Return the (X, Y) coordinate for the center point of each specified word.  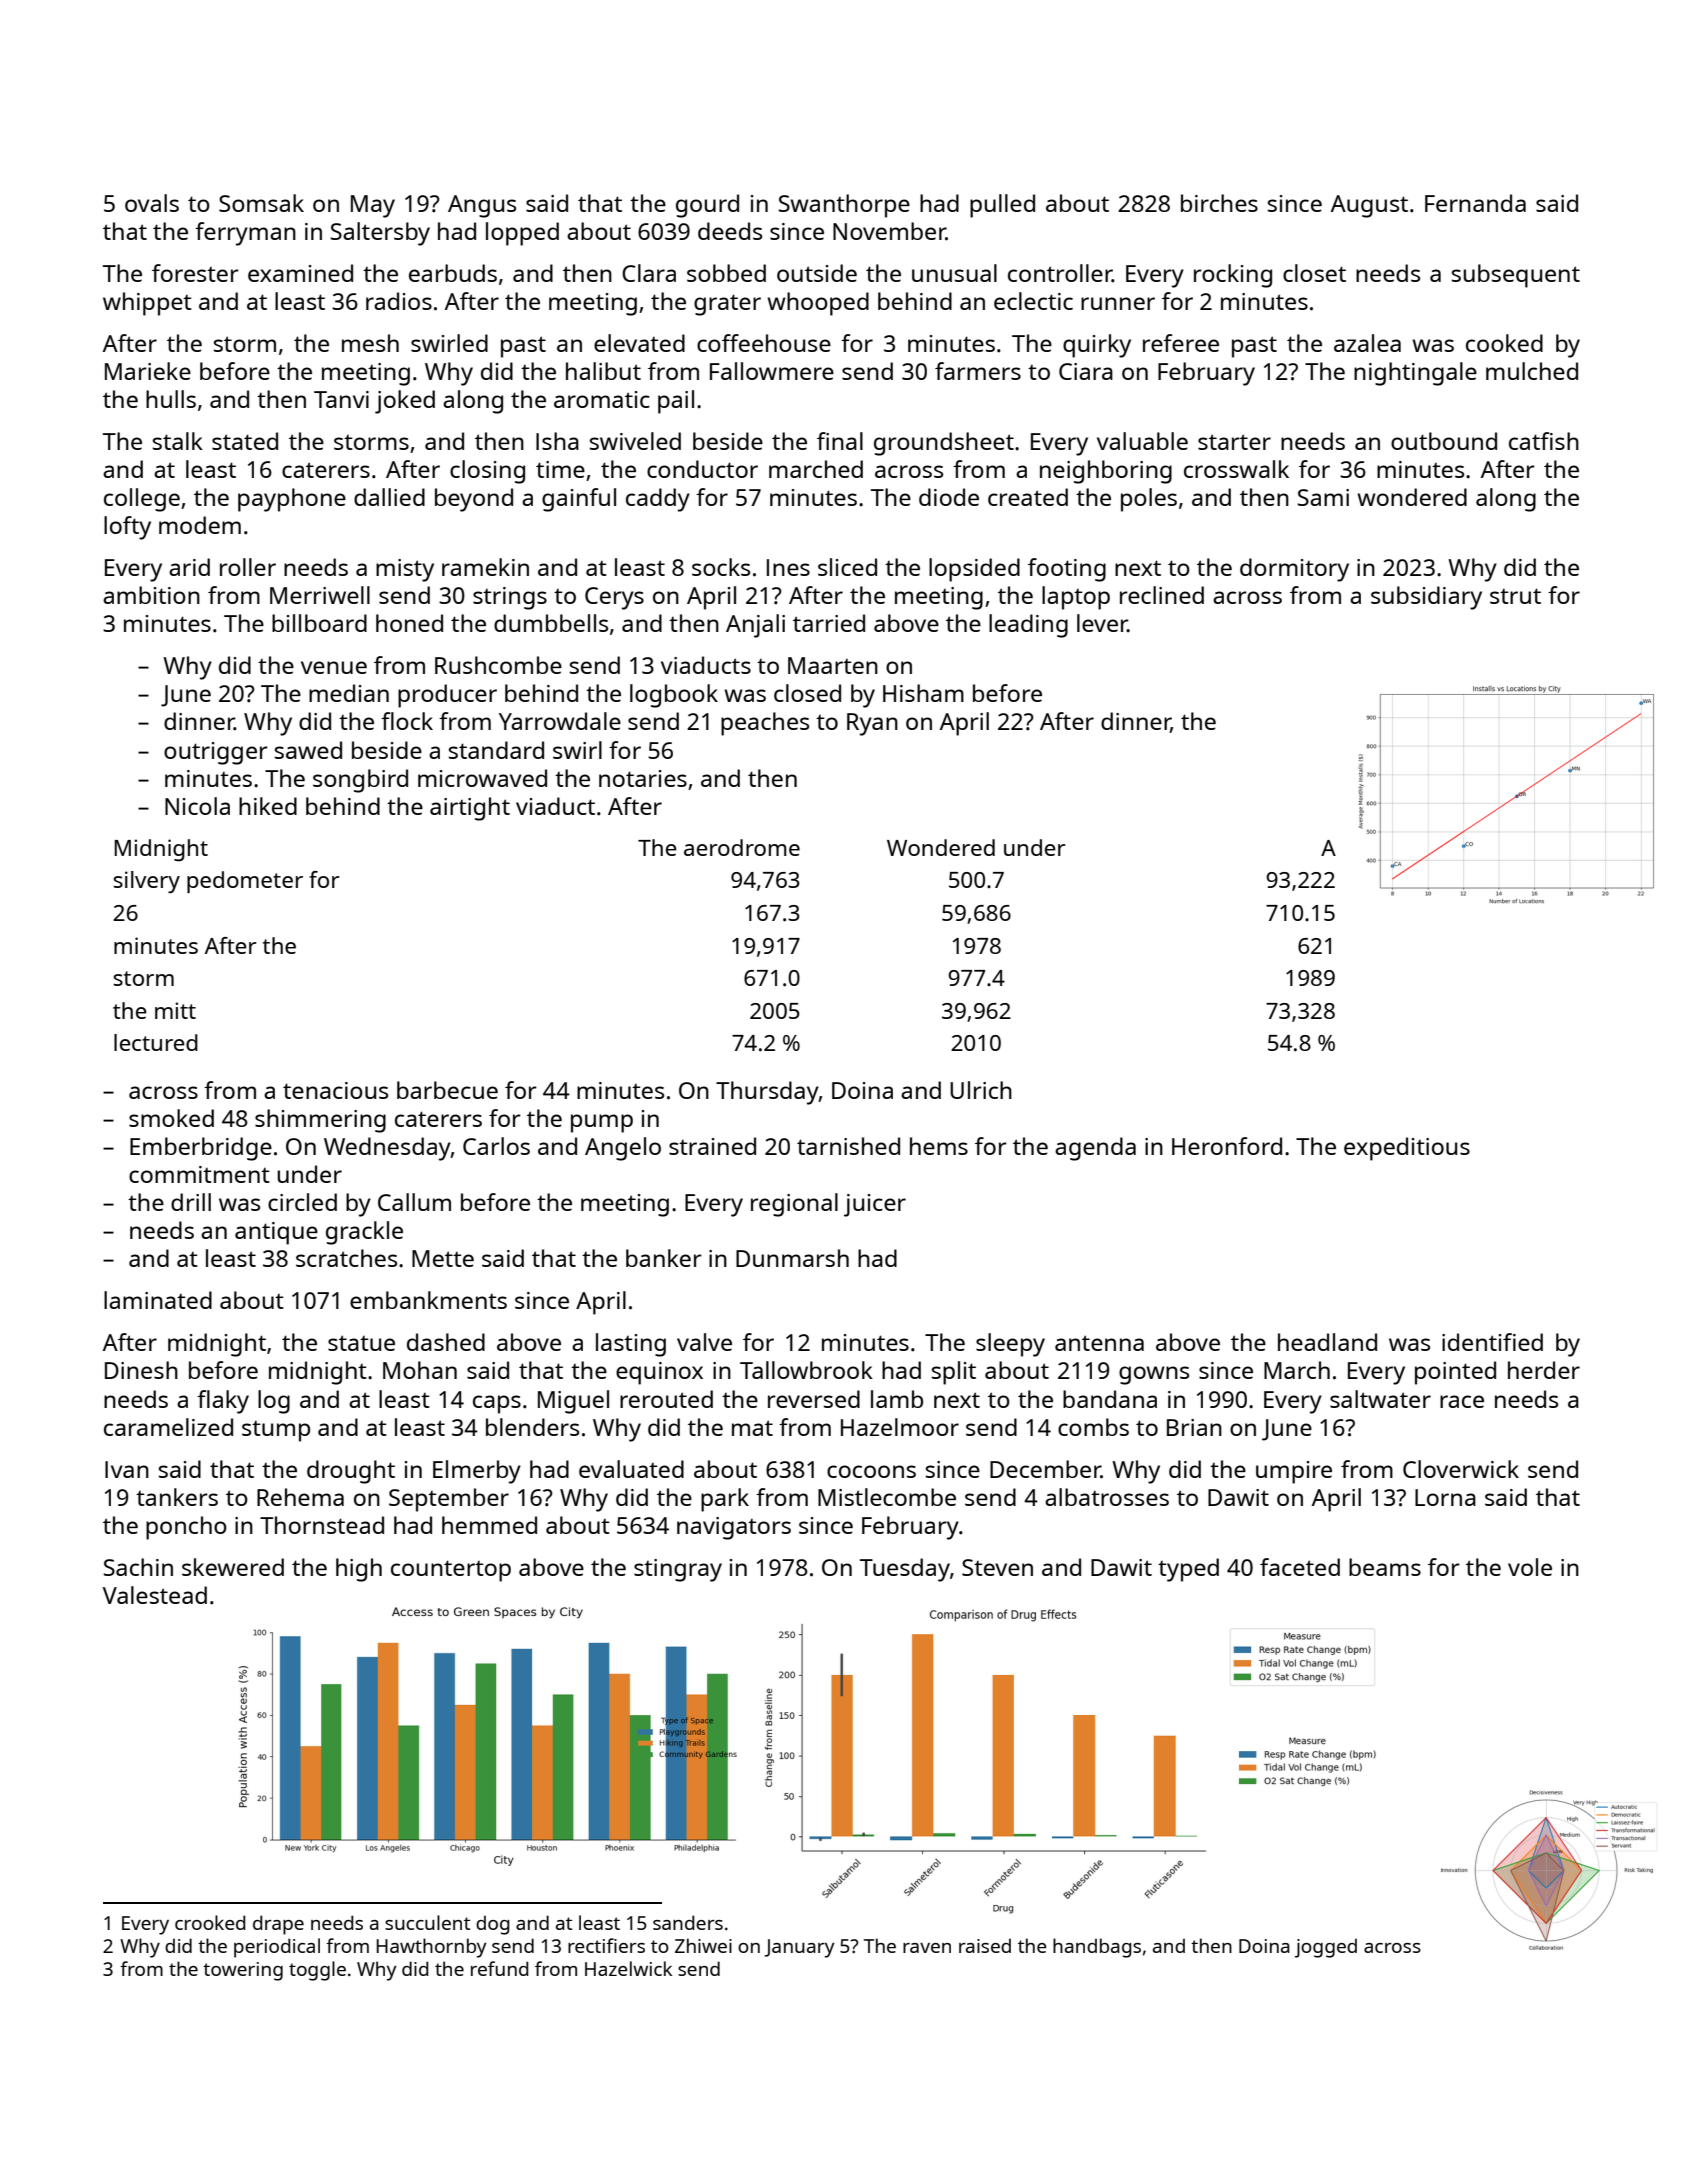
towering (243, 1971)
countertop (451, 1571)
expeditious (1407, 1149)
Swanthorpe (844, 206)
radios (399, 301)
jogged (1326, 1948)
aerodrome (742, 847)
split (954, 1373)
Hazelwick (628, 1968)
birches (1219, 203)
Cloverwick (1461, 1469)
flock (407, 721)
